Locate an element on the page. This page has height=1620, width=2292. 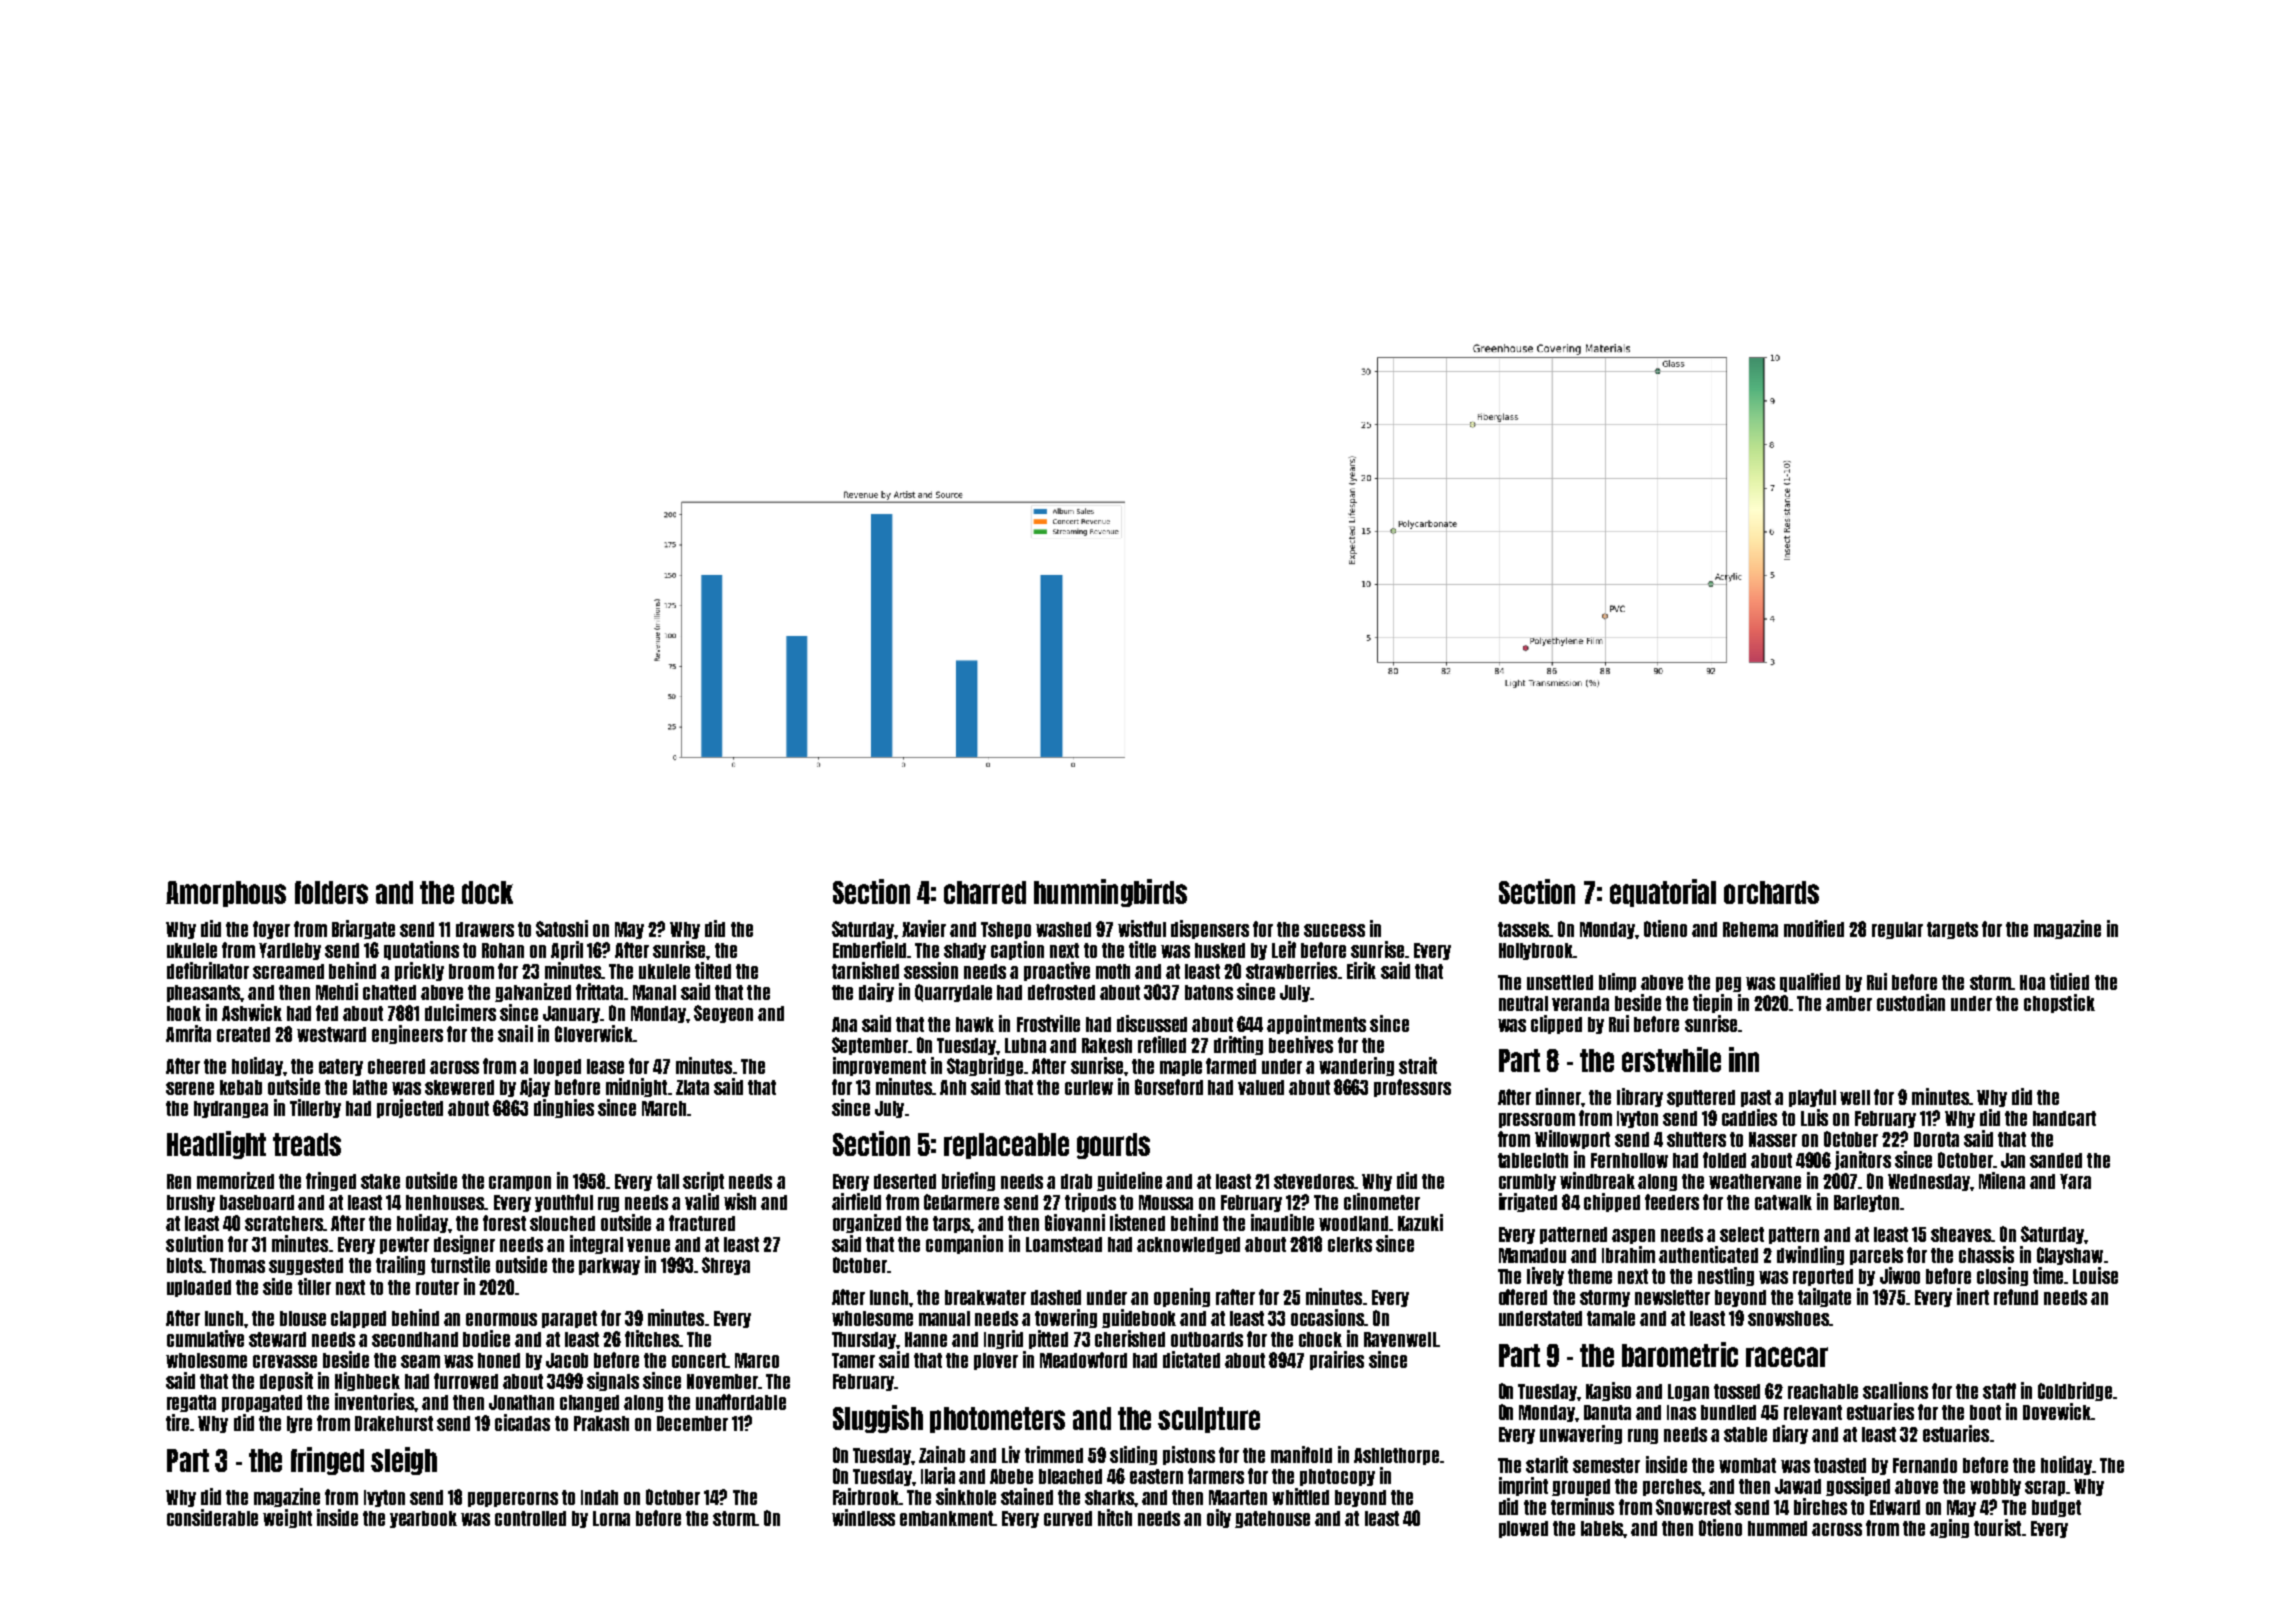
windless is located at coordinates (863, 1517).
